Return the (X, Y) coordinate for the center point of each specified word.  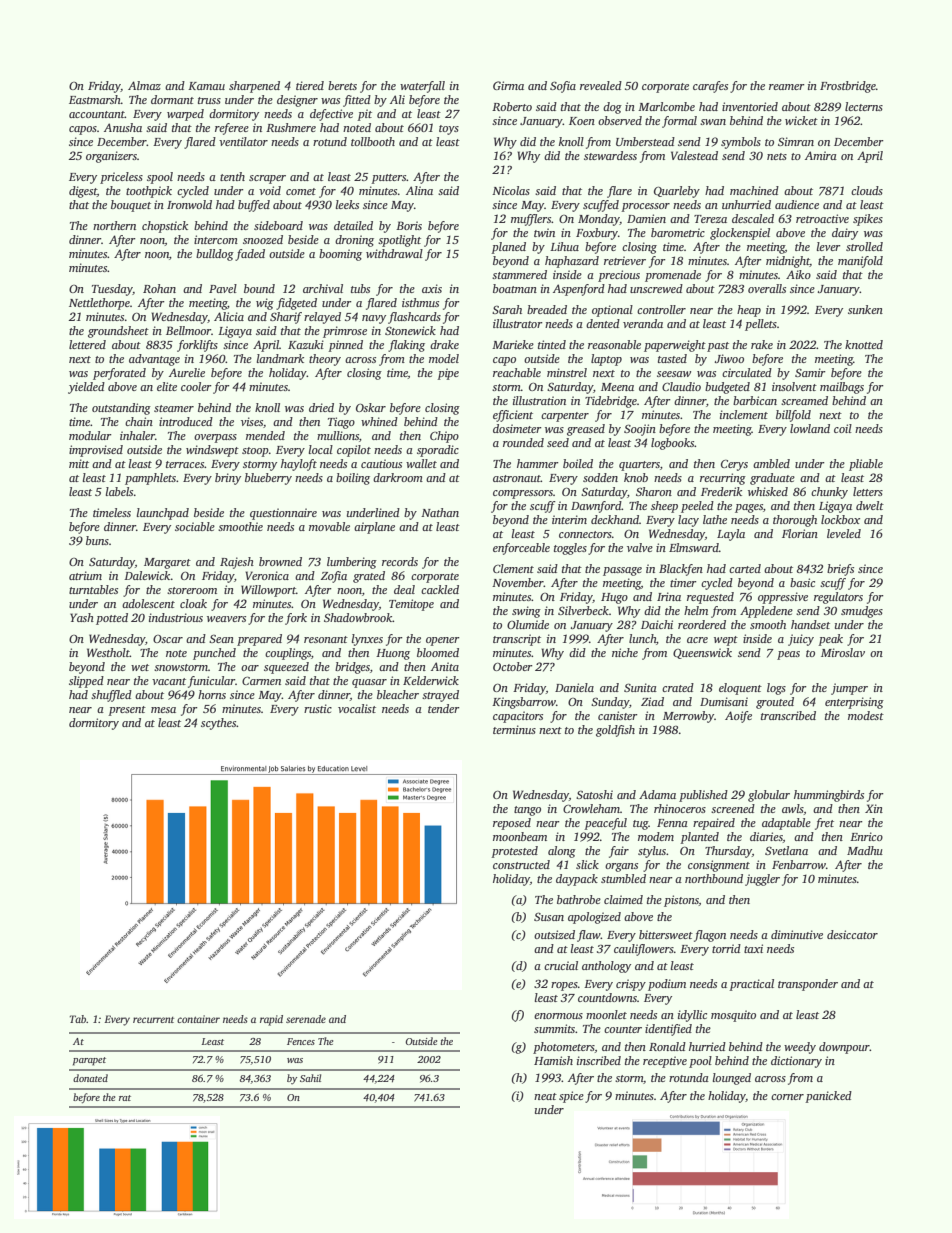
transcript (517, 640)
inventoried (750, 106)
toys (449, 130)
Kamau (206, 86)
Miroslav (843, 652)
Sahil (310, 1078)
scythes (219, 724)
